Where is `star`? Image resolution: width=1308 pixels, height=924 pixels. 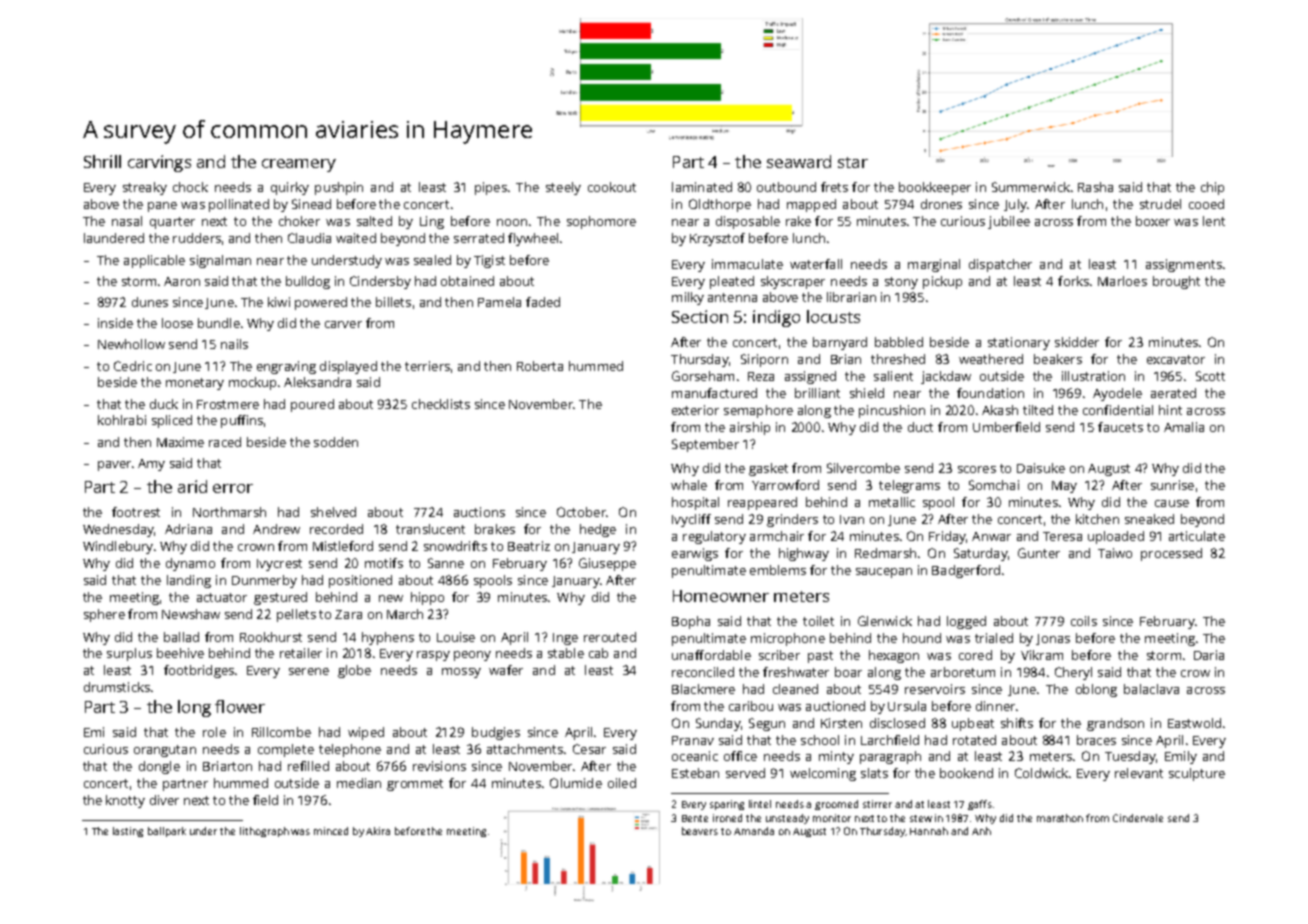 star is located at coordinates (853, 162).
